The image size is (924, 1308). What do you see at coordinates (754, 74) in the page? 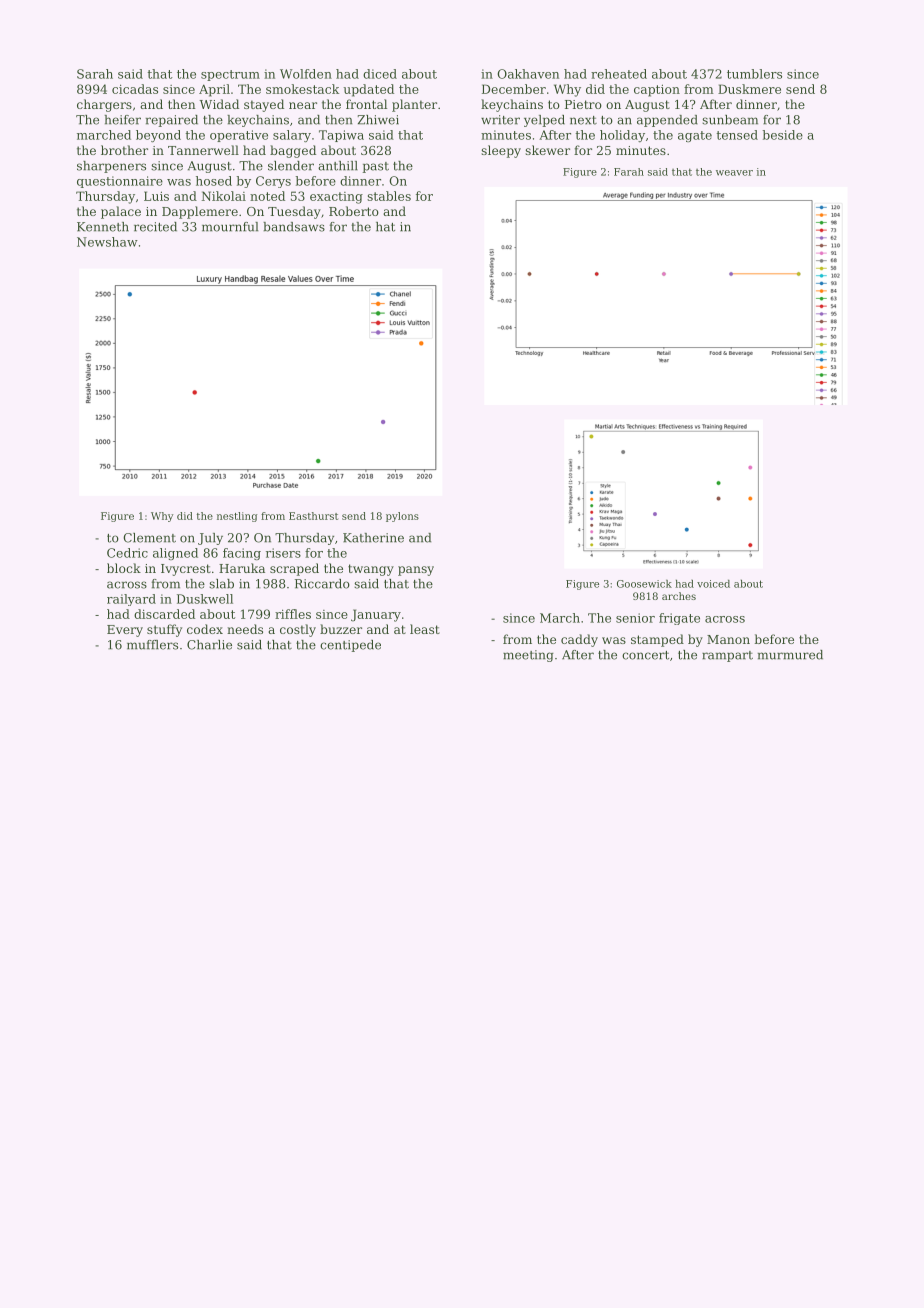
I see `tumblers` at bounding box center [754, 74].
